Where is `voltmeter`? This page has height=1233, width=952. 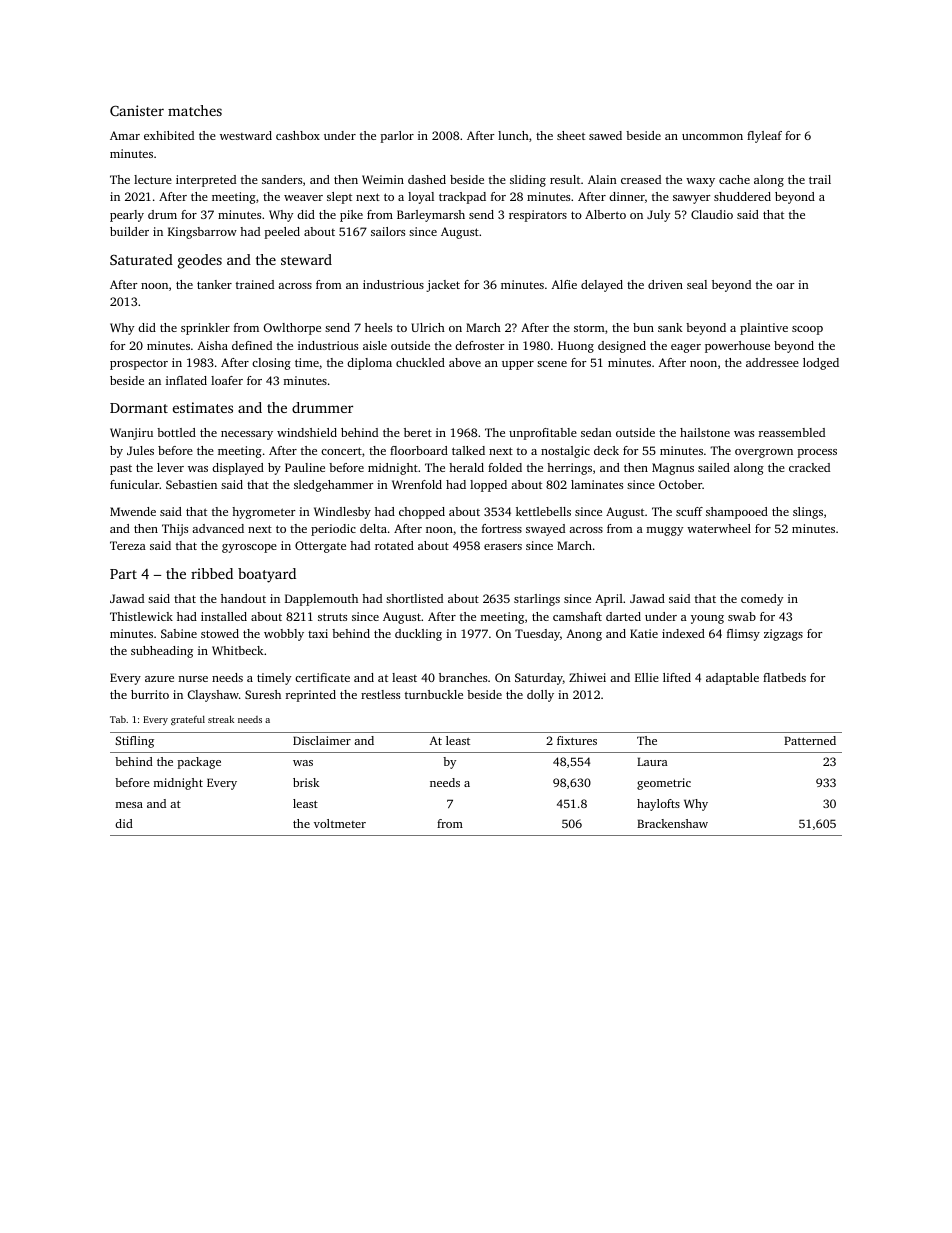 voltmeter is located at coordinates (340, 823).
